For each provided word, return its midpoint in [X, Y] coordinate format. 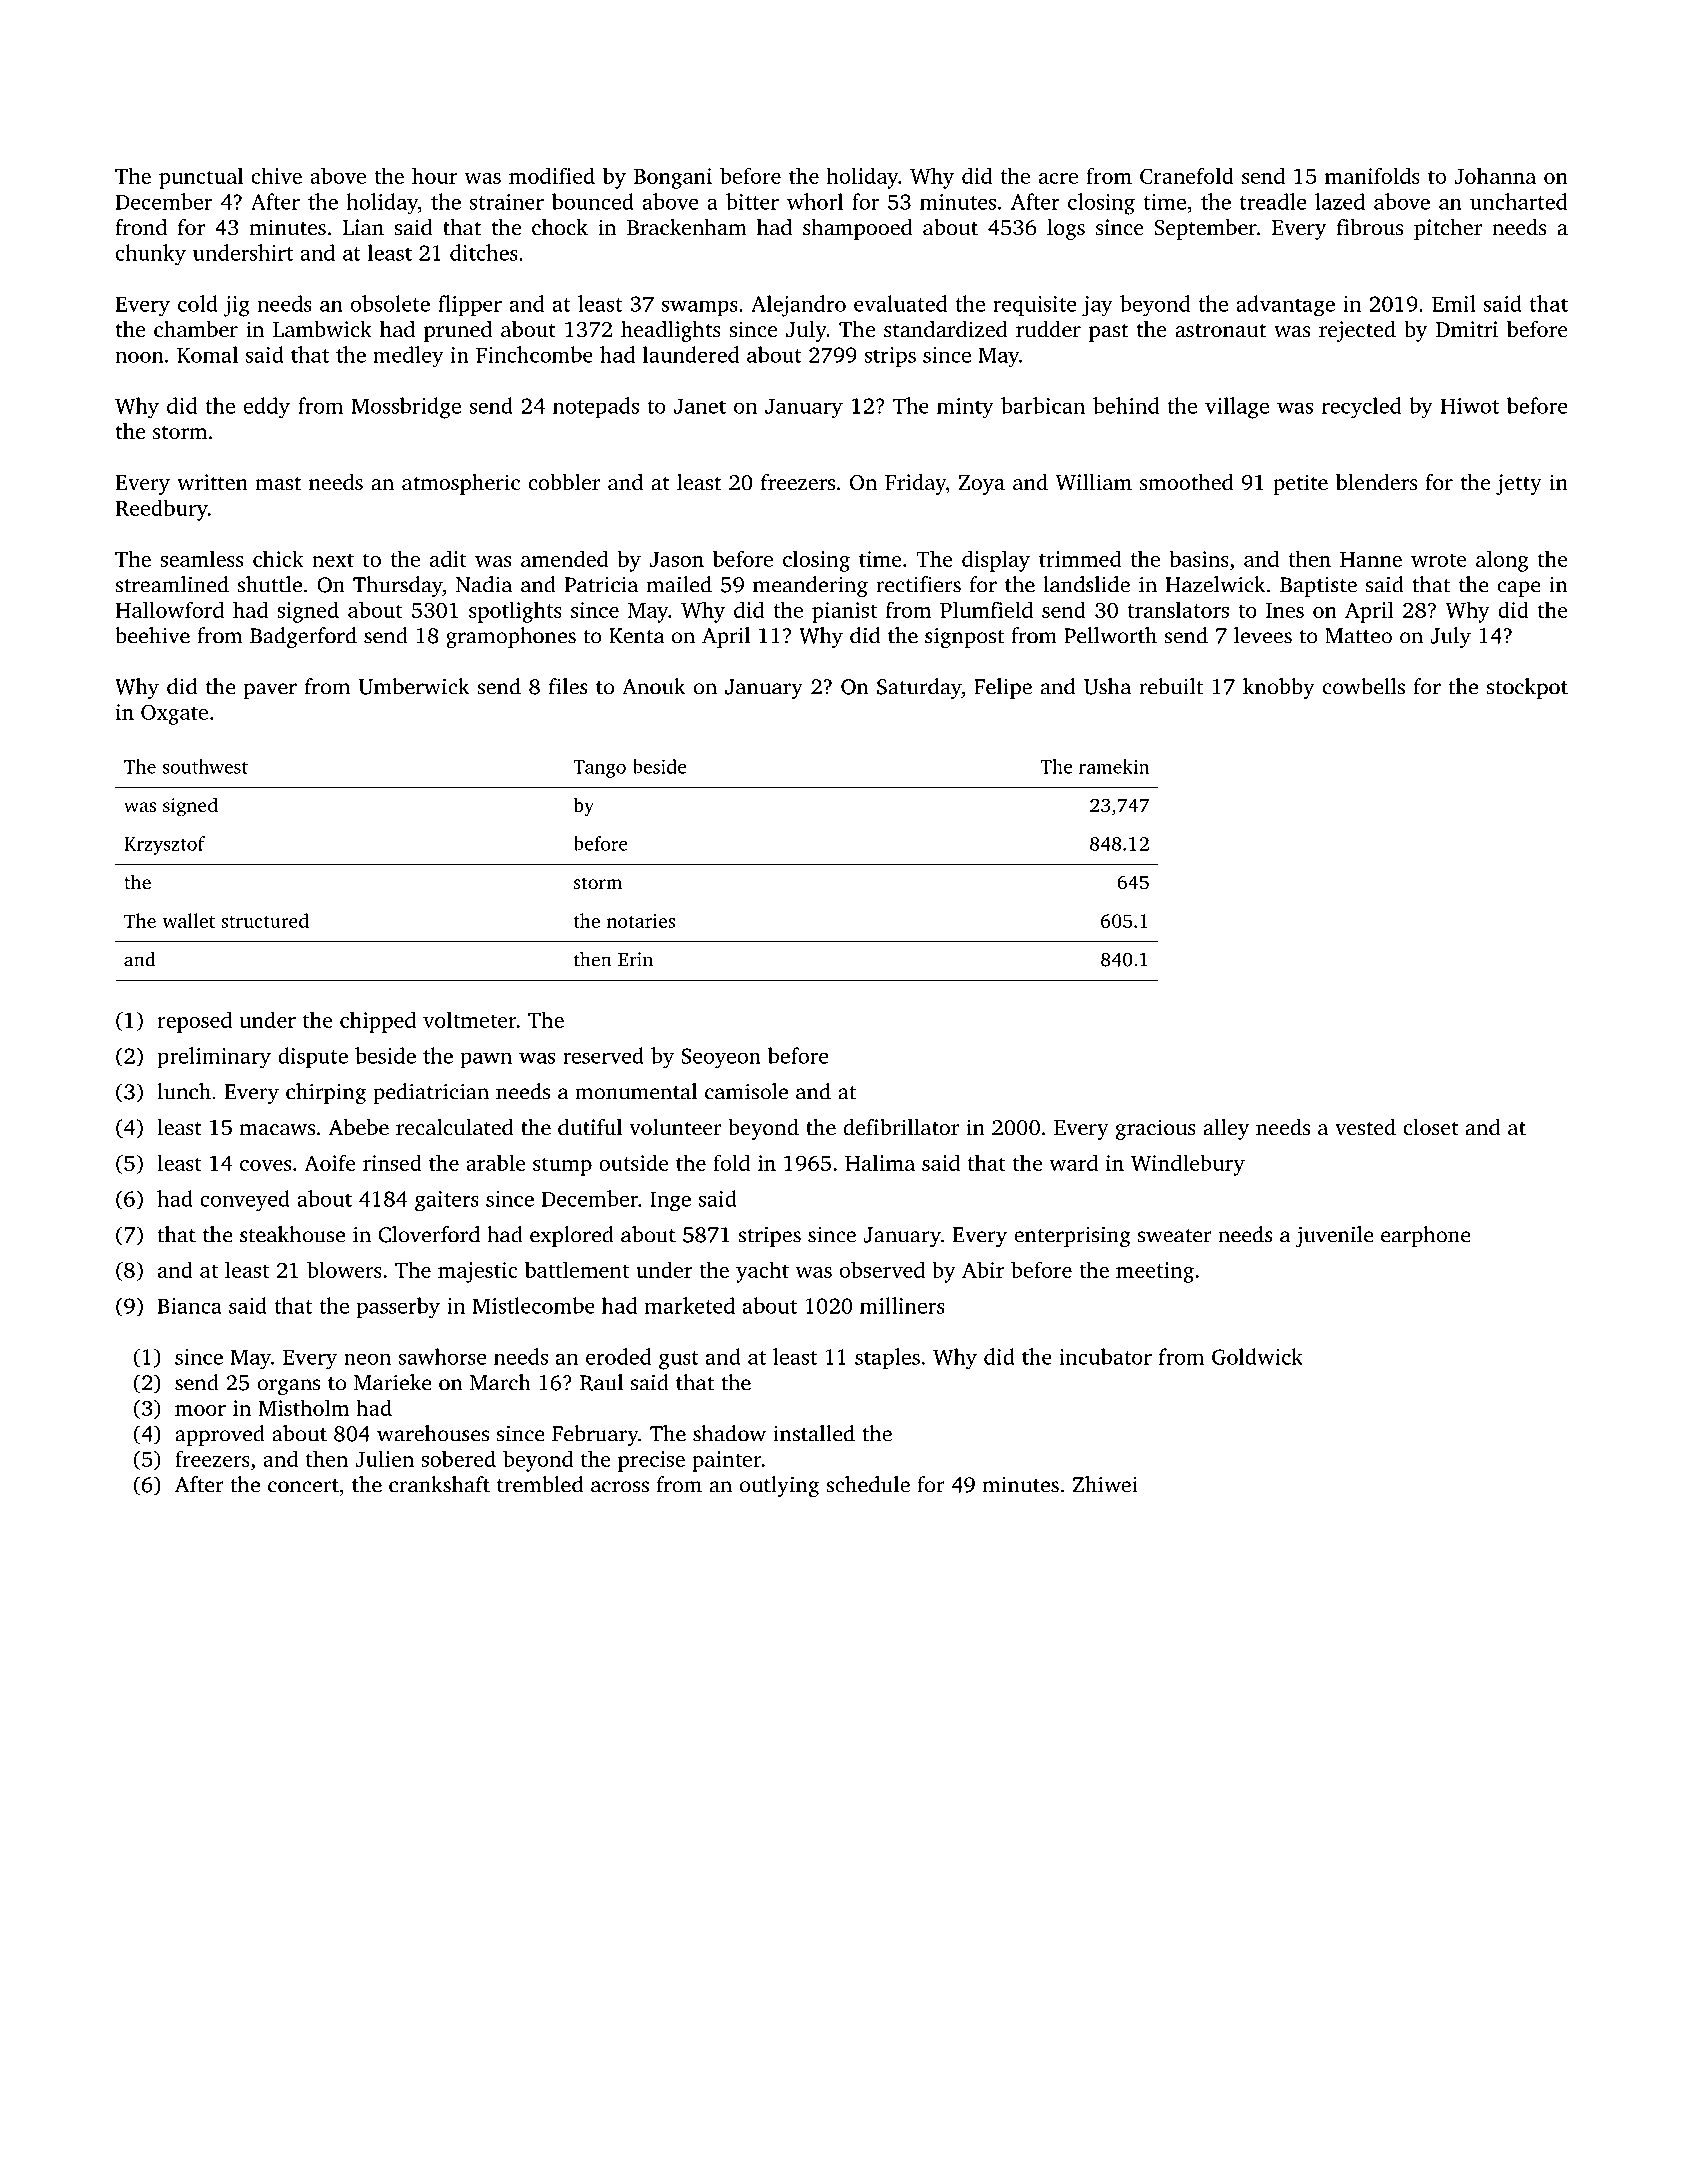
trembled [540, 1484]
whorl [815, 201]
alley [1226, 1129]
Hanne [1371, 559]
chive [277, 175]
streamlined [172, 584]
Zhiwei [1105, 1484]
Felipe [1003, 688]
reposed [194, 1022]
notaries [641, 921]
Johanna [1495, 175]
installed [814, 1433]
